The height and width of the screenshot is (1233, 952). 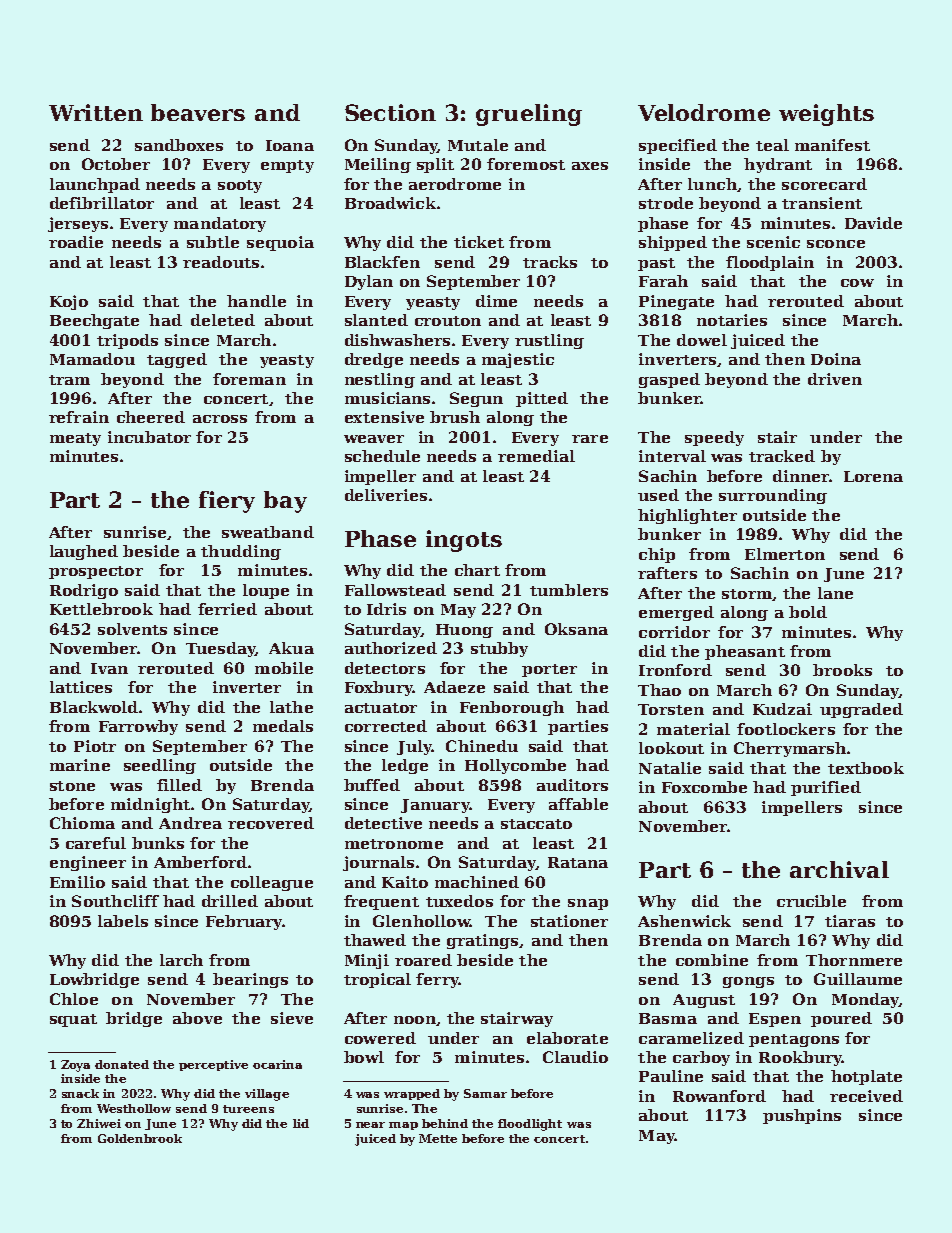 I want to click on laughed, so click(x=84, y=552).
